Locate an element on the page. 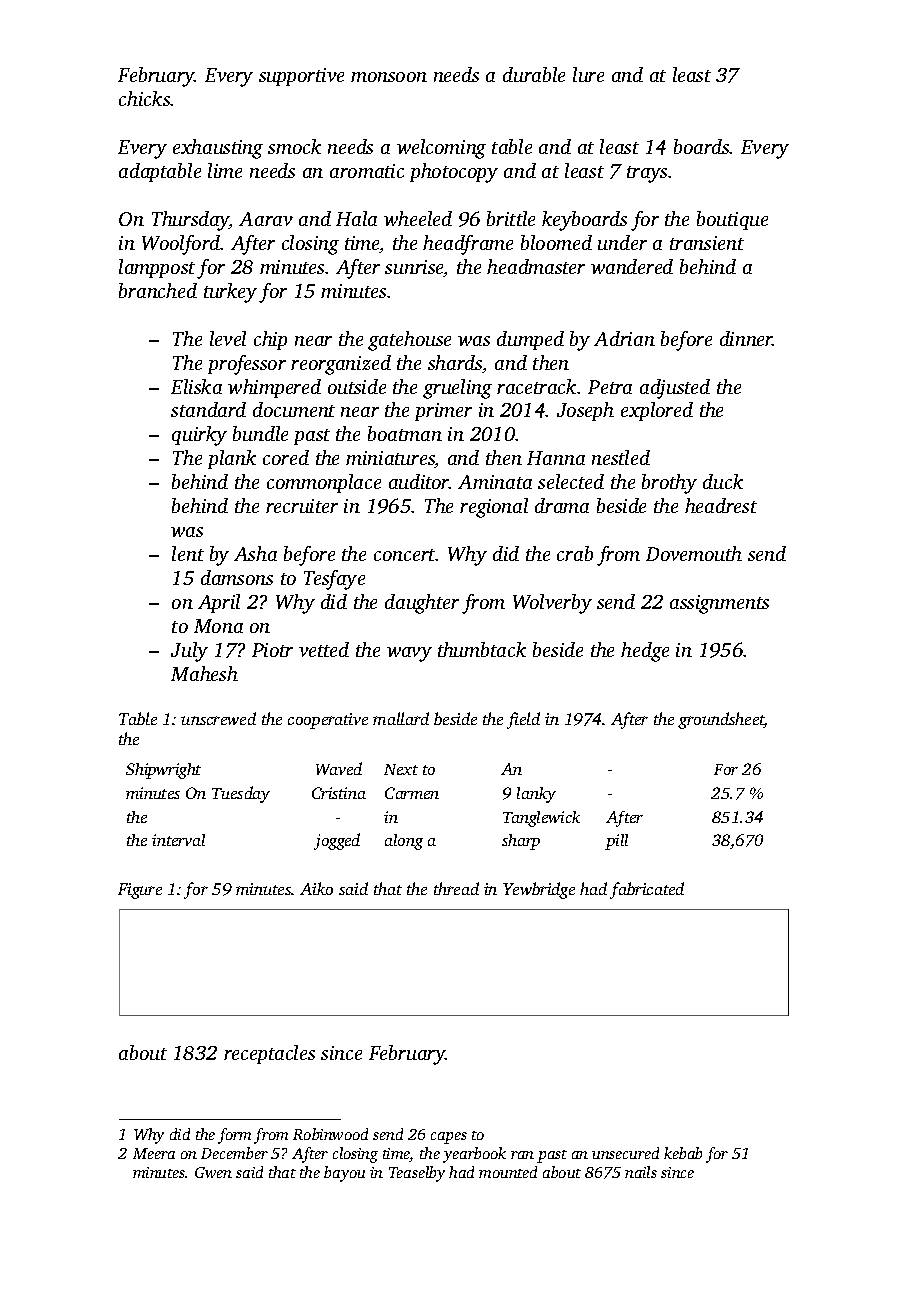  miniatures is located at coordinates (390, 459).
